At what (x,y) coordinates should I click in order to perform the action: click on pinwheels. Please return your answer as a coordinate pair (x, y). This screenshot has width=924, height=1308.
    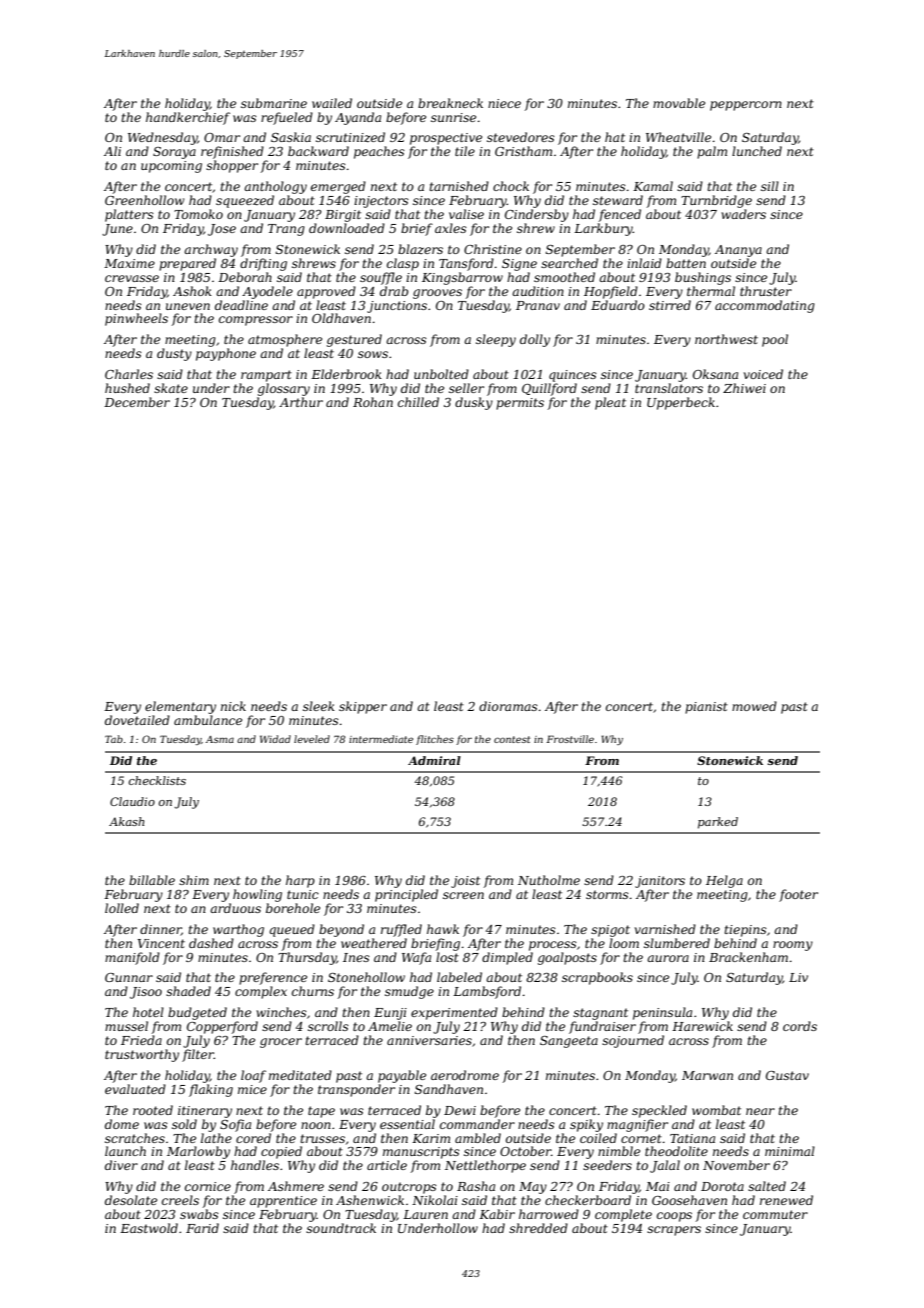
    Looking at the image, I should click on (136, 319).
